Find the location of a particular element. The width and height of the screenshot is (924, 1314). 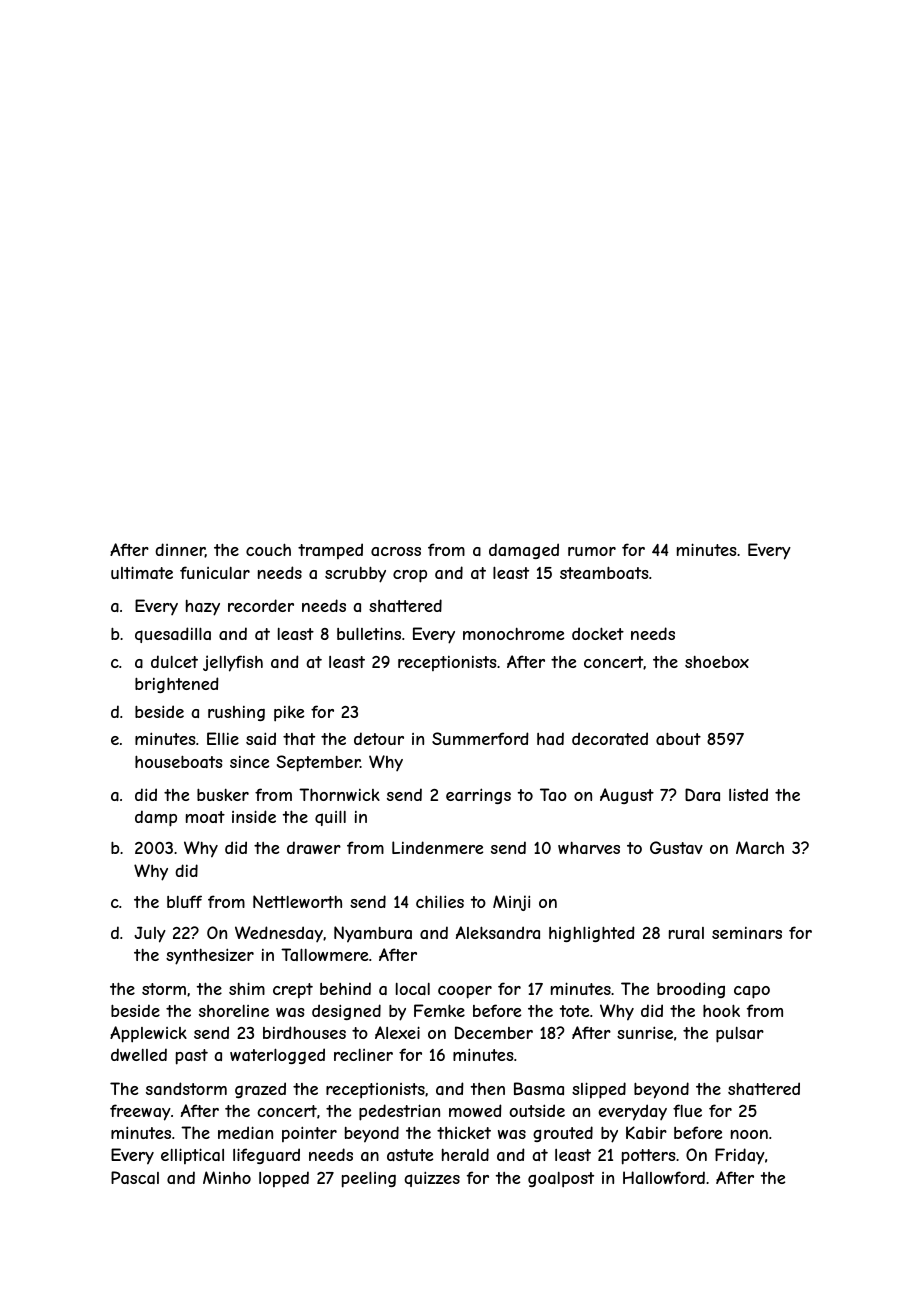

Hallowford is located at coordinates (664, 1177).
